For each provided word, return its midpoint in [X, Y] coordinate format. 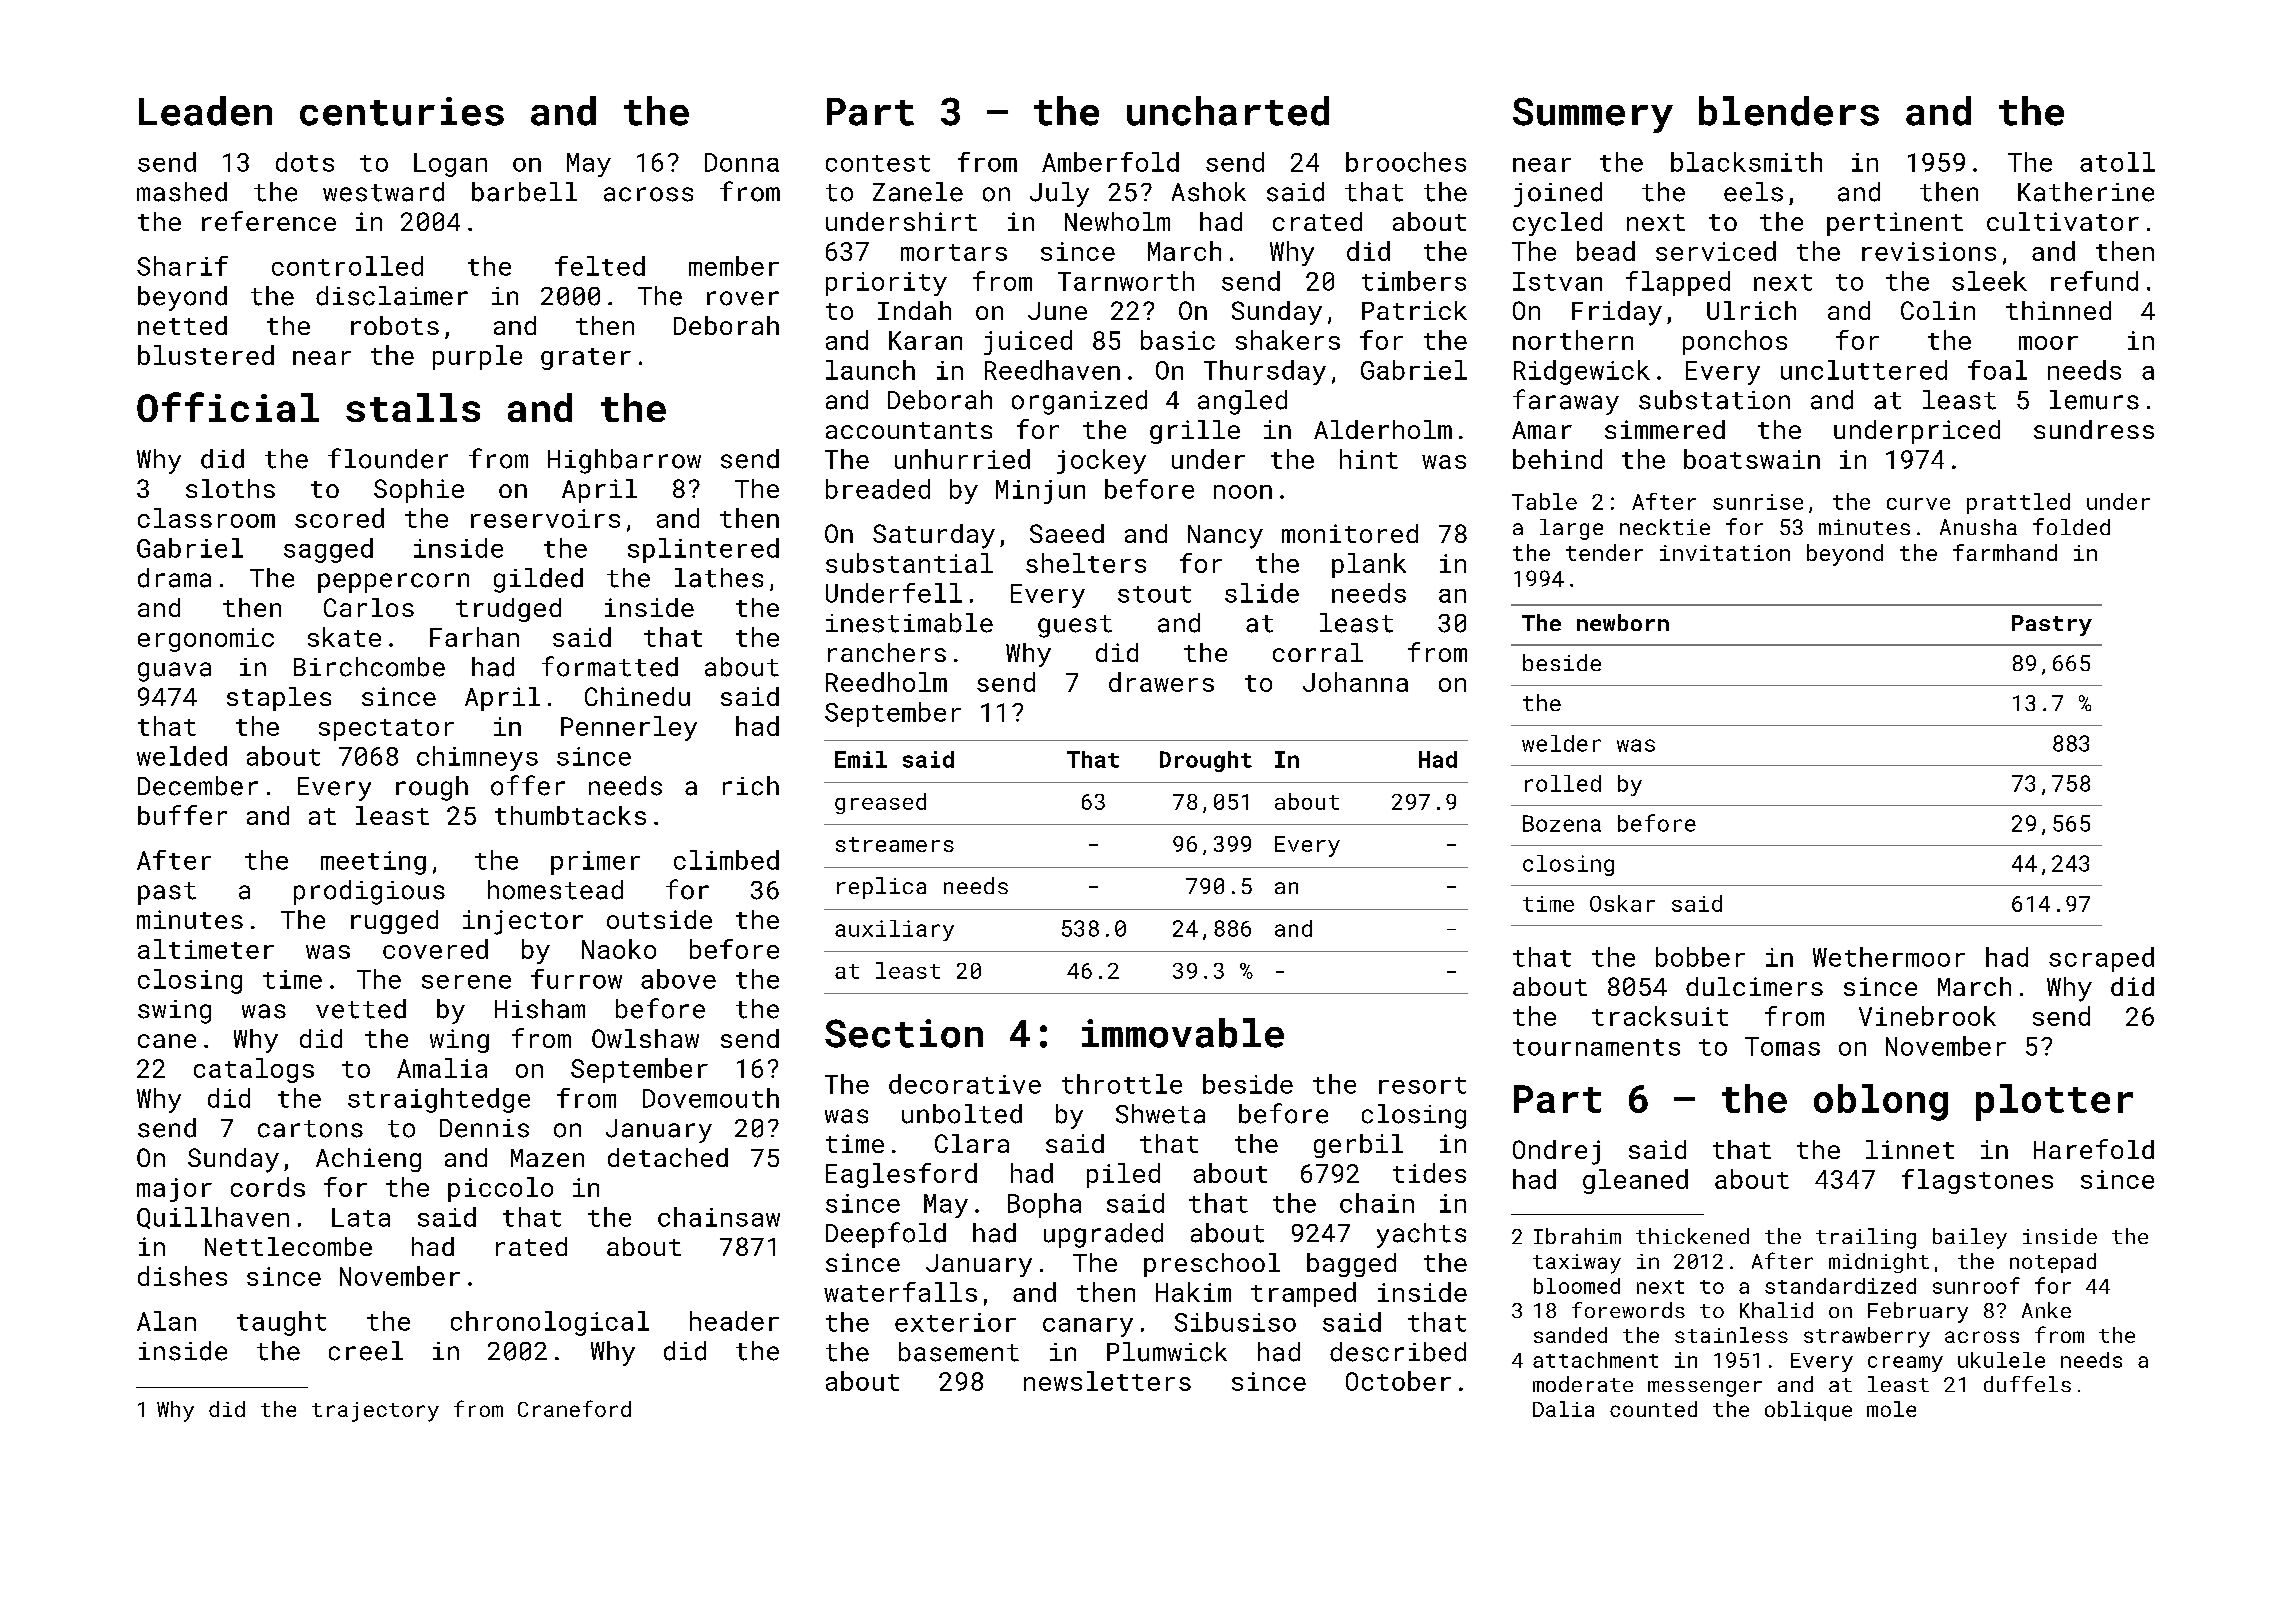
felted [600, 266]
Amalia [442, 1068]
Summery [1593, 115]
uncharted [1228, 111]
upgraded [1103, 1235]
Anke [2046, 1310]
